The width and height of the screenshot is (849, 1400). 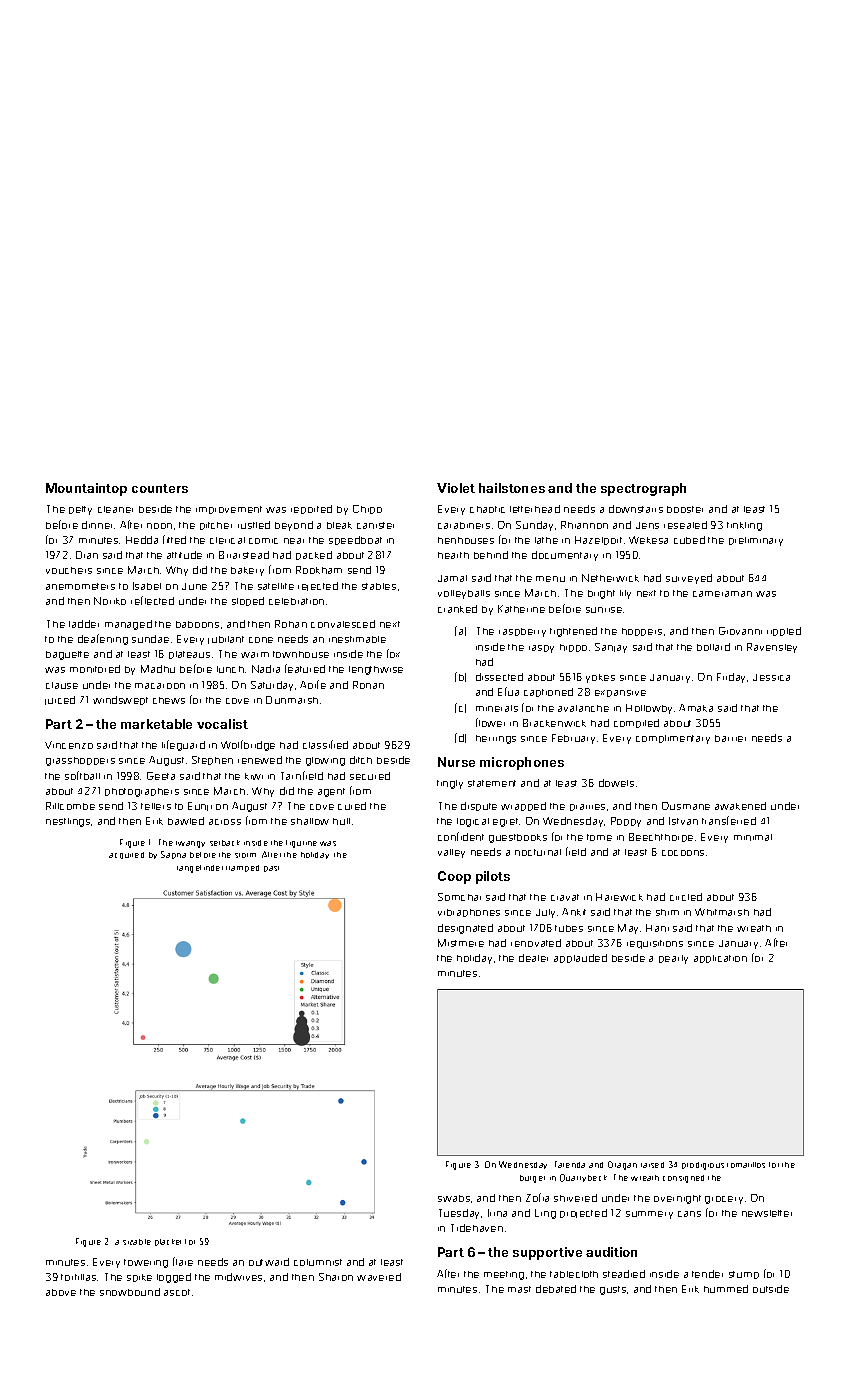 What do you see at coordinates (519, 1289) in the screenshot?
I see `mast` at bounding box center [519, 1289].
